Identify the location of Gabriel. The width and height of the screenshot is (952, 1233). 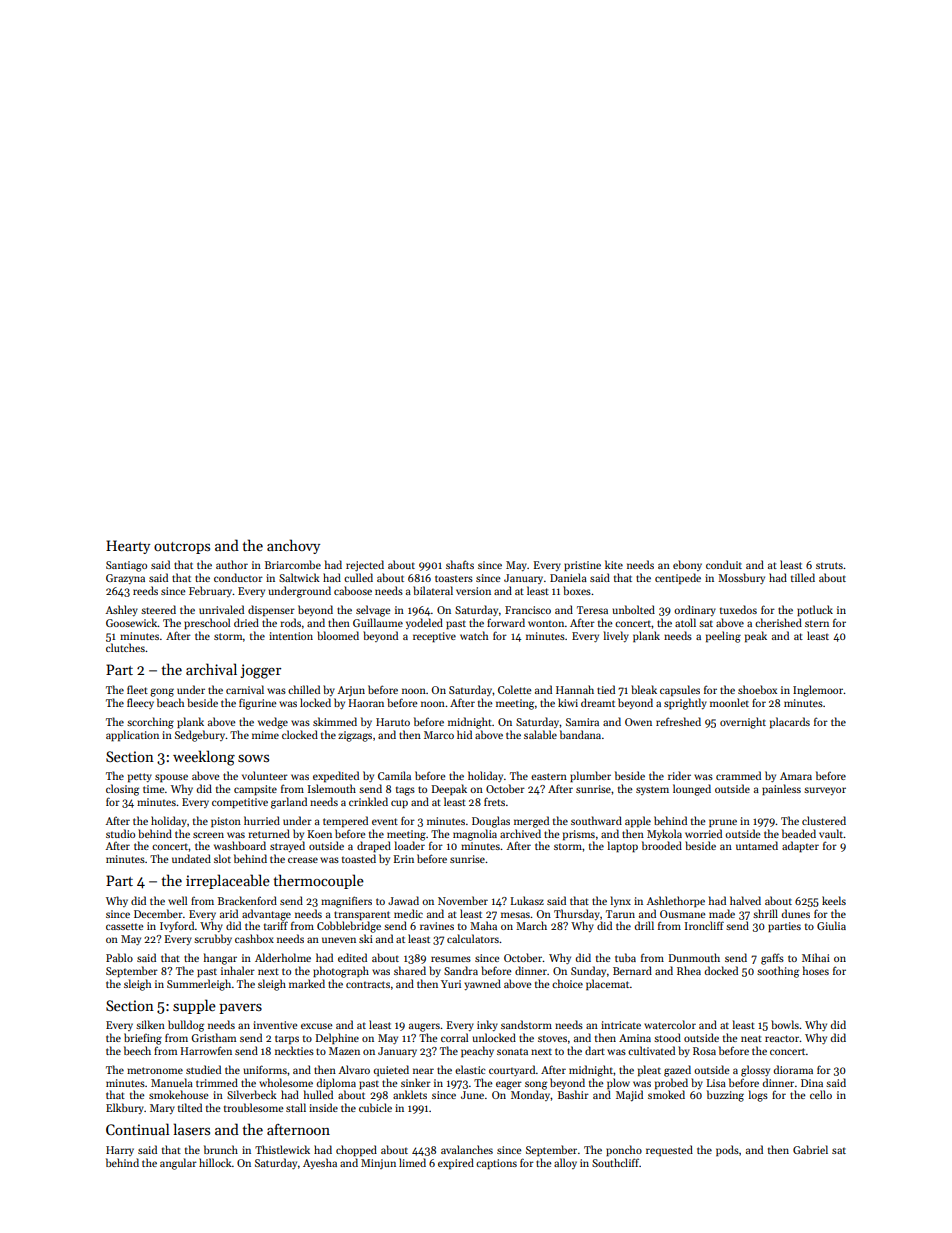
(810, 1149).
